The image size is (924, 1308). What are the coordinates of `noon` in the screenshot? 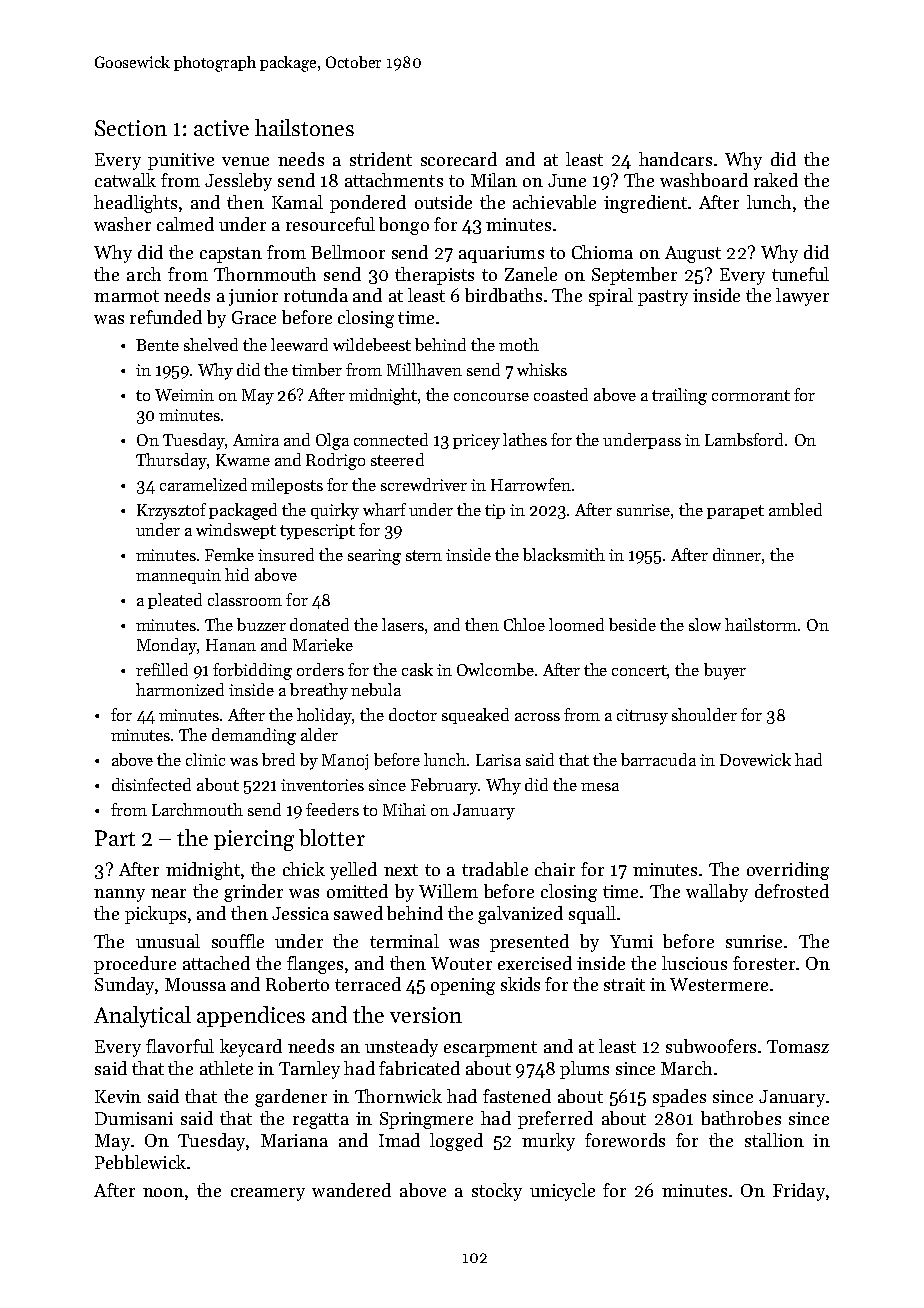 It's located at (163, 1192).
